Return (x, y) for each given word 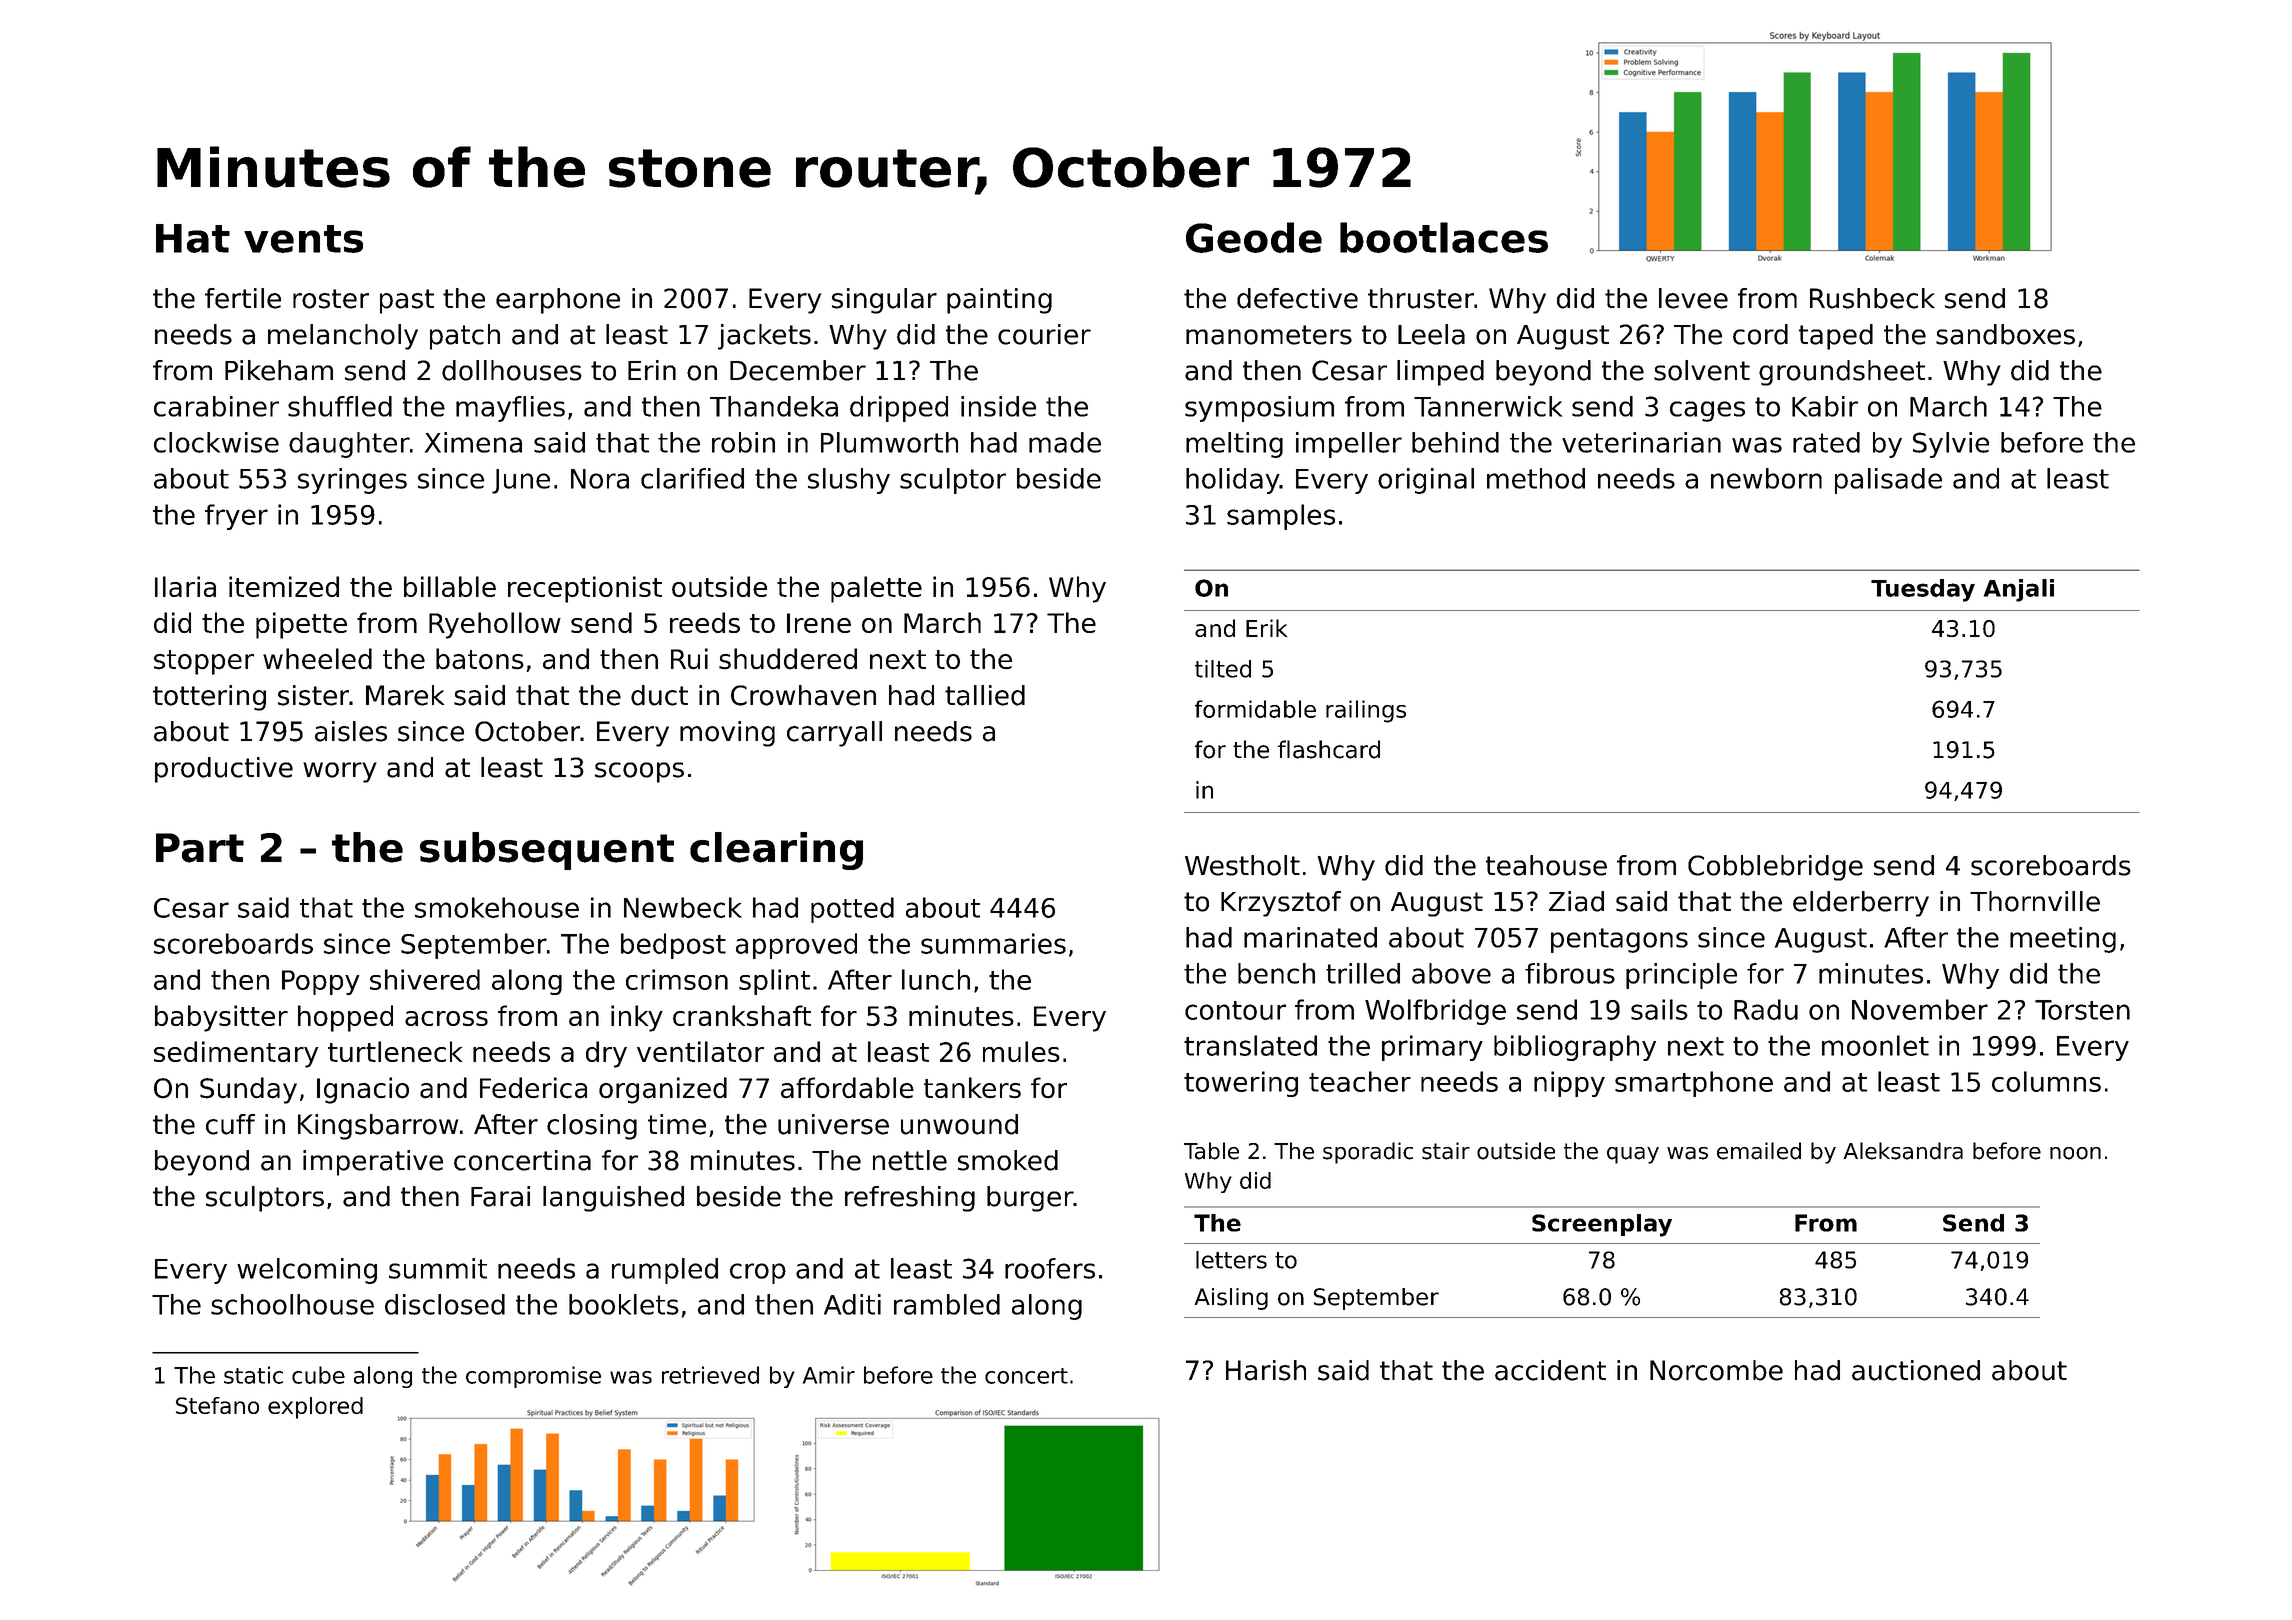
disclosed (445, 1304)
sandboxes (2005, 334)
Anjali (2019, 590)
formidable (1255, 709)
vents (303, 239)
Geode (1254, 237)
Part (200, 848)
